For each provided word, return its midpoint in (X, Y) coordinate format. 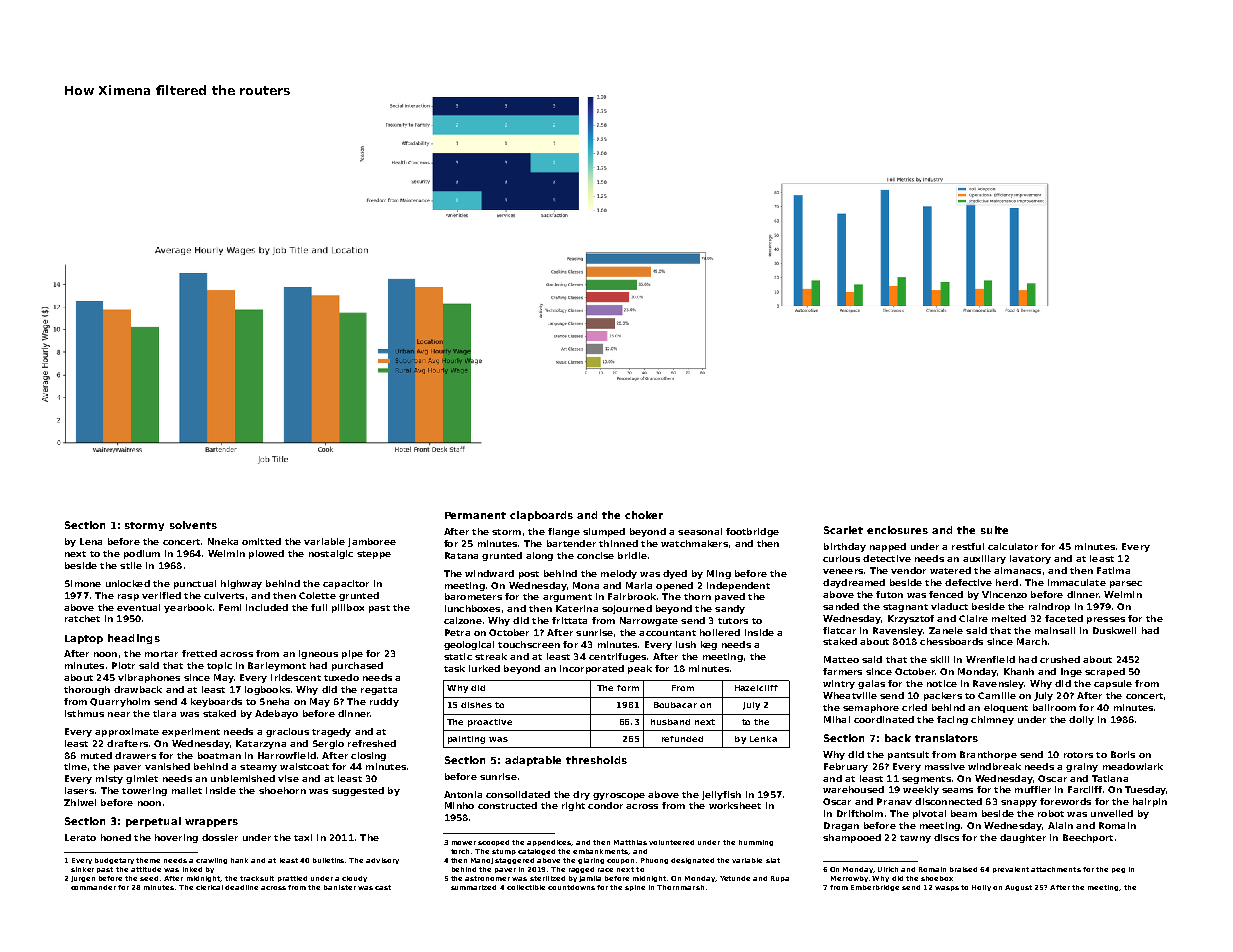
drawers (135, 755)
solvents (193, 525)
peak (640, 669)
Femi (230, 607)
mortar (161, 654)
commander (93, 887)
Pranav (894, 801)
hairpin (1150, 802)
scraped (1105, 672)
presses (1106, 620)
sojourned (627, 609)
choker (644, 515)
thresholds (596, 760)
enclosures (897, 530)
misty (109, 779)
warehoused (853, 789)
